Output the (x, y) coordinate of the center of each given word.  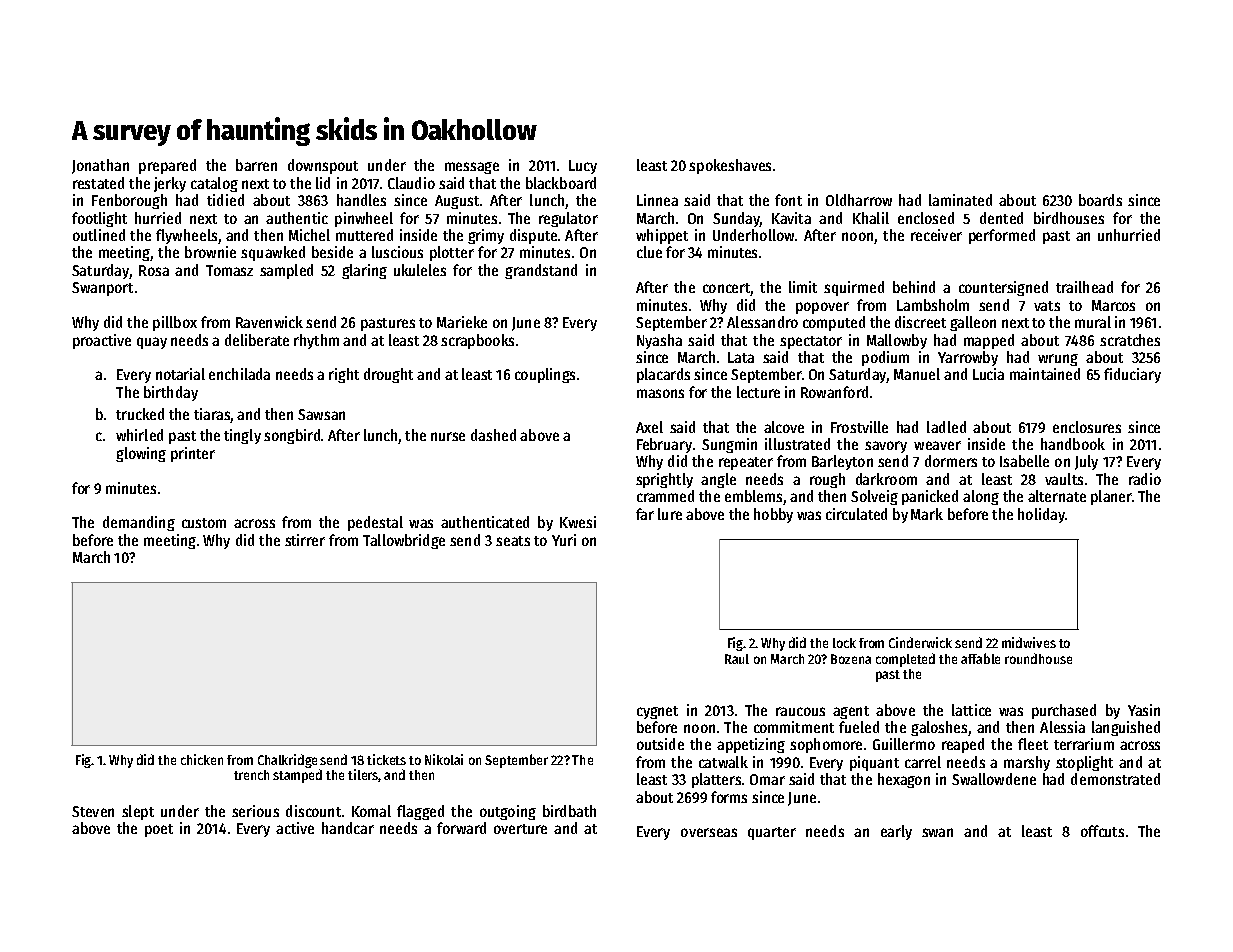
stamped (297, 776)
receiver (936, 235)
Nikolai (444, 759)
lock (844, 643)
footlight (99, 219)
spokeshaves (730, 166)
